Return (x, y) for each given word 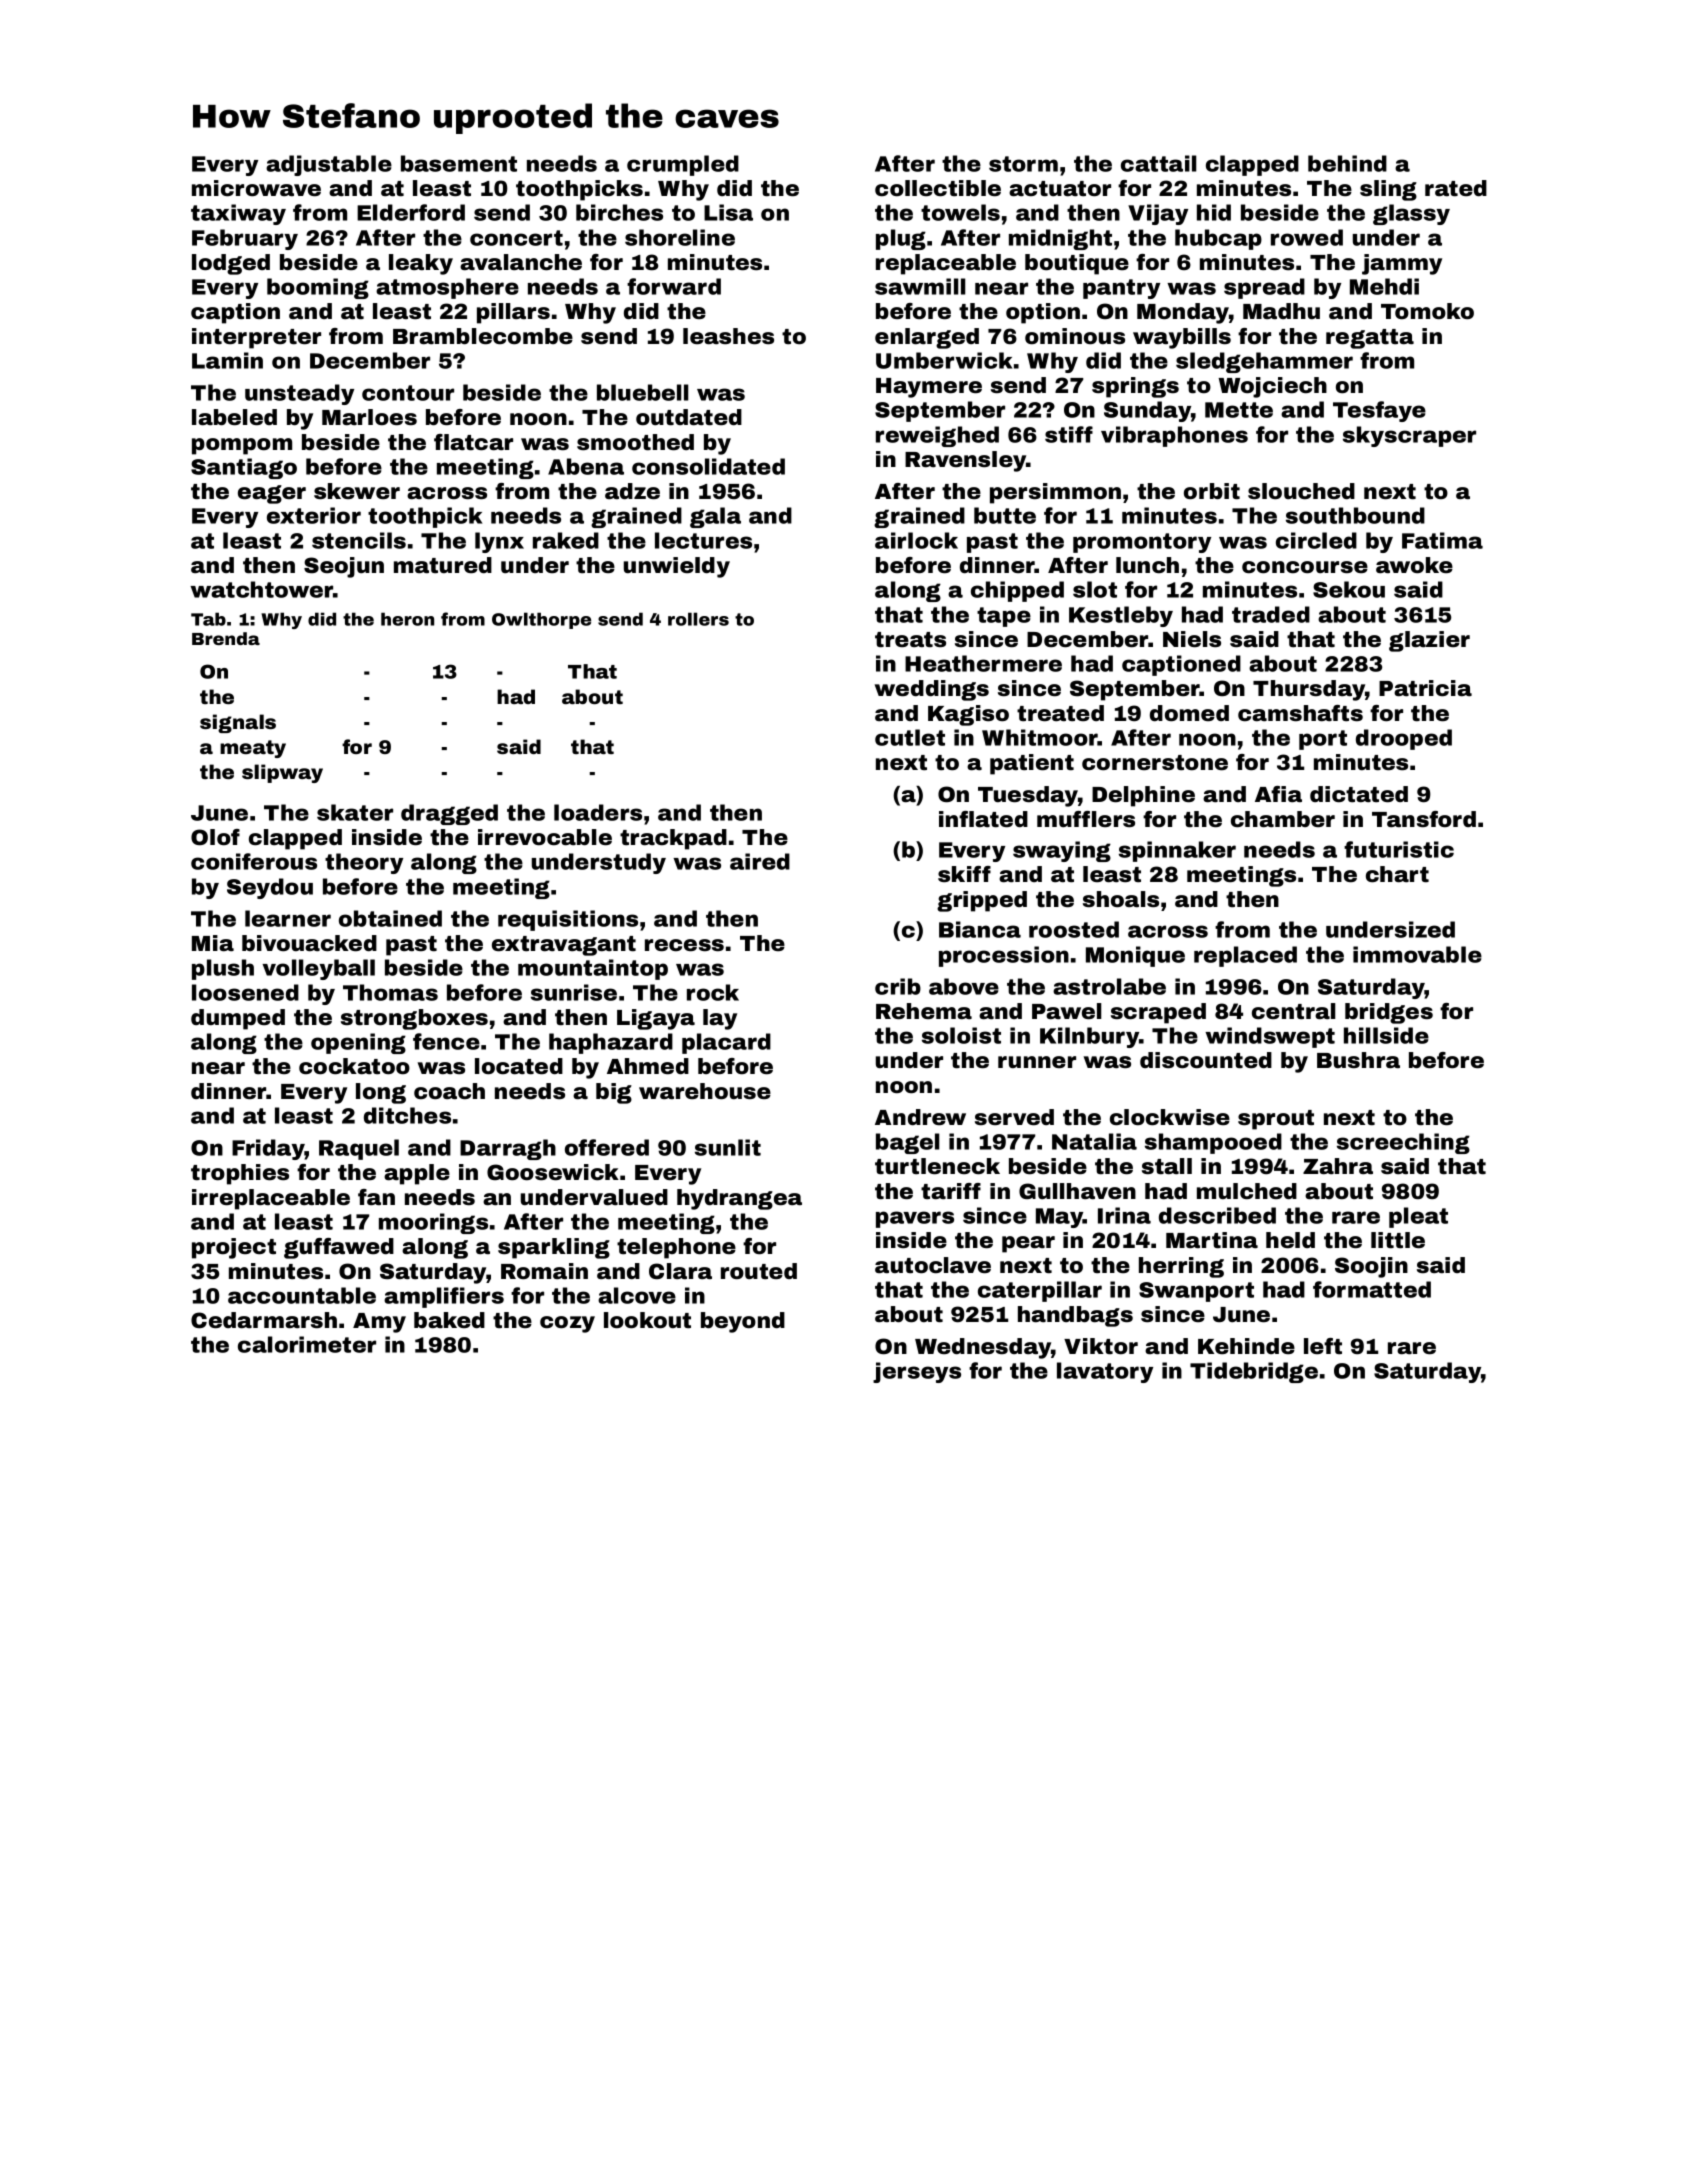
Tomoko (1427, 311)
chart (1397, 874)
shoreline (680, 237)
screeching (1403, 1143)
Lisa (728, 212)
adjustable (329, 165)
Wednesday (983, 1348)
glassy (1411, 214)
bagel (907, 1143)
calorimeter (307, 1344)
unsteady (299, 394)
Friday (268, 1149)
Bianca (980, 929)
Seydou (270, 888)
